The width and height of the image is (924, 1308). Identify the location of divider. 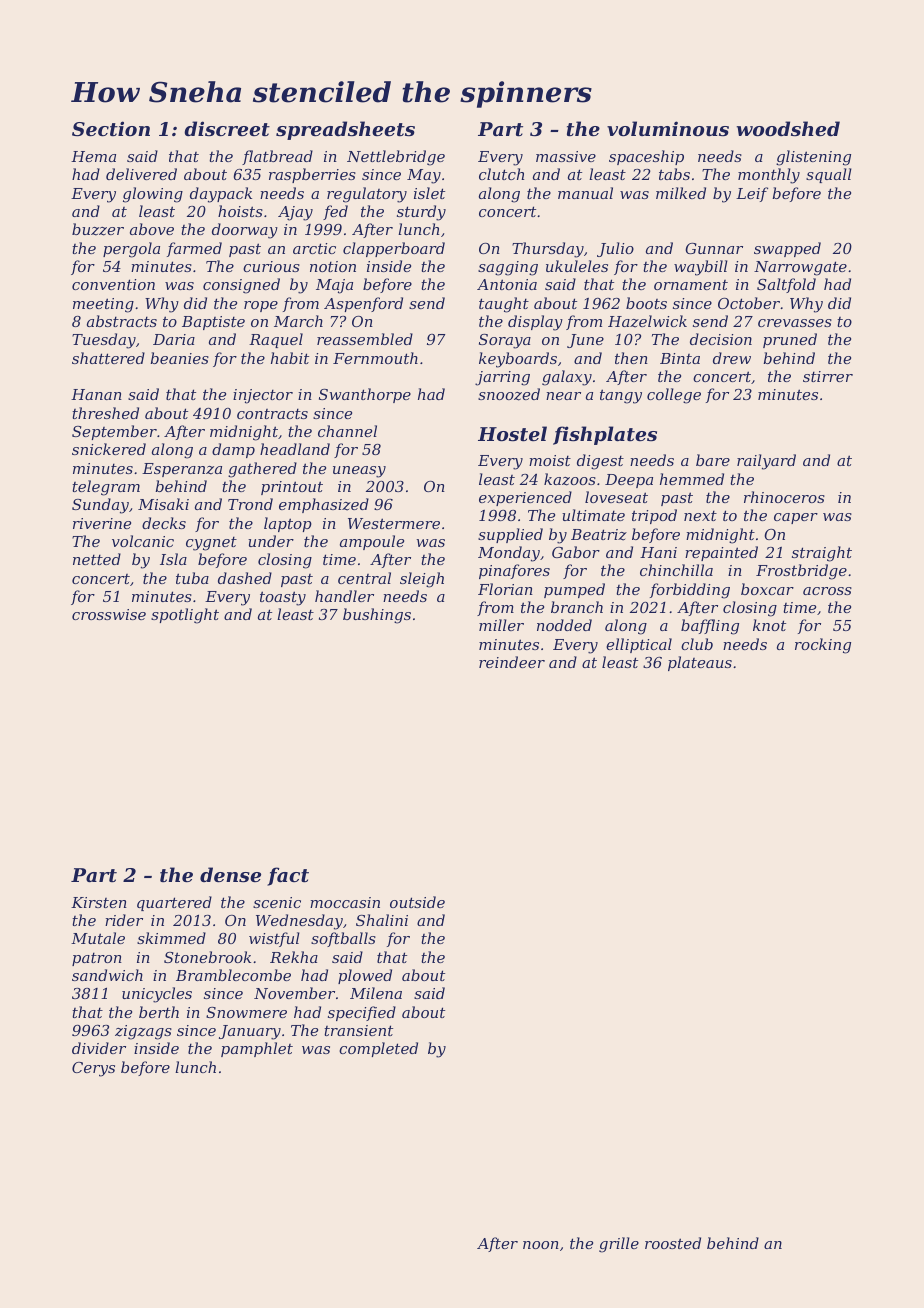
(99, 1048).
